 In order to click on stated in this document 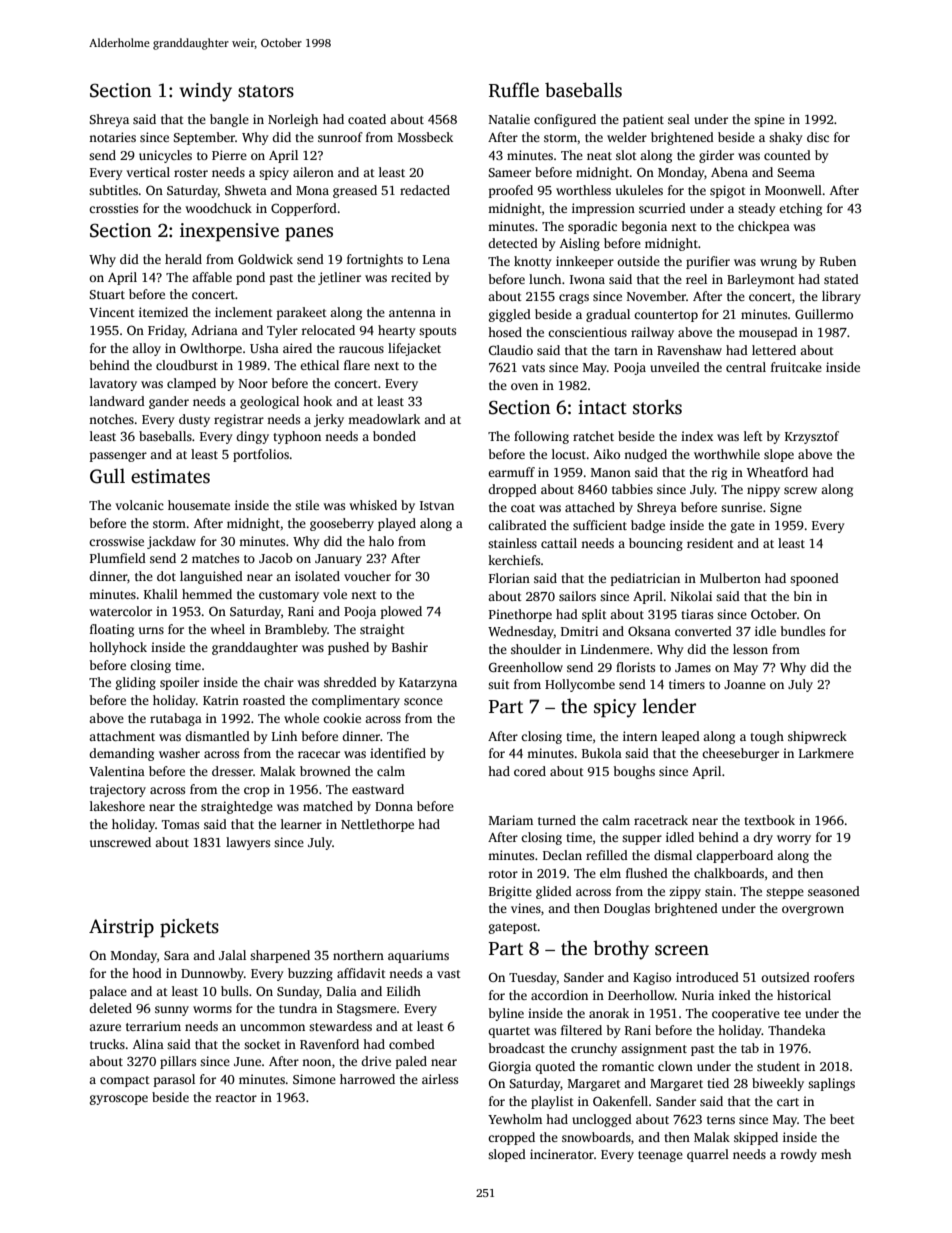, I will do `click(841, 279)`.
